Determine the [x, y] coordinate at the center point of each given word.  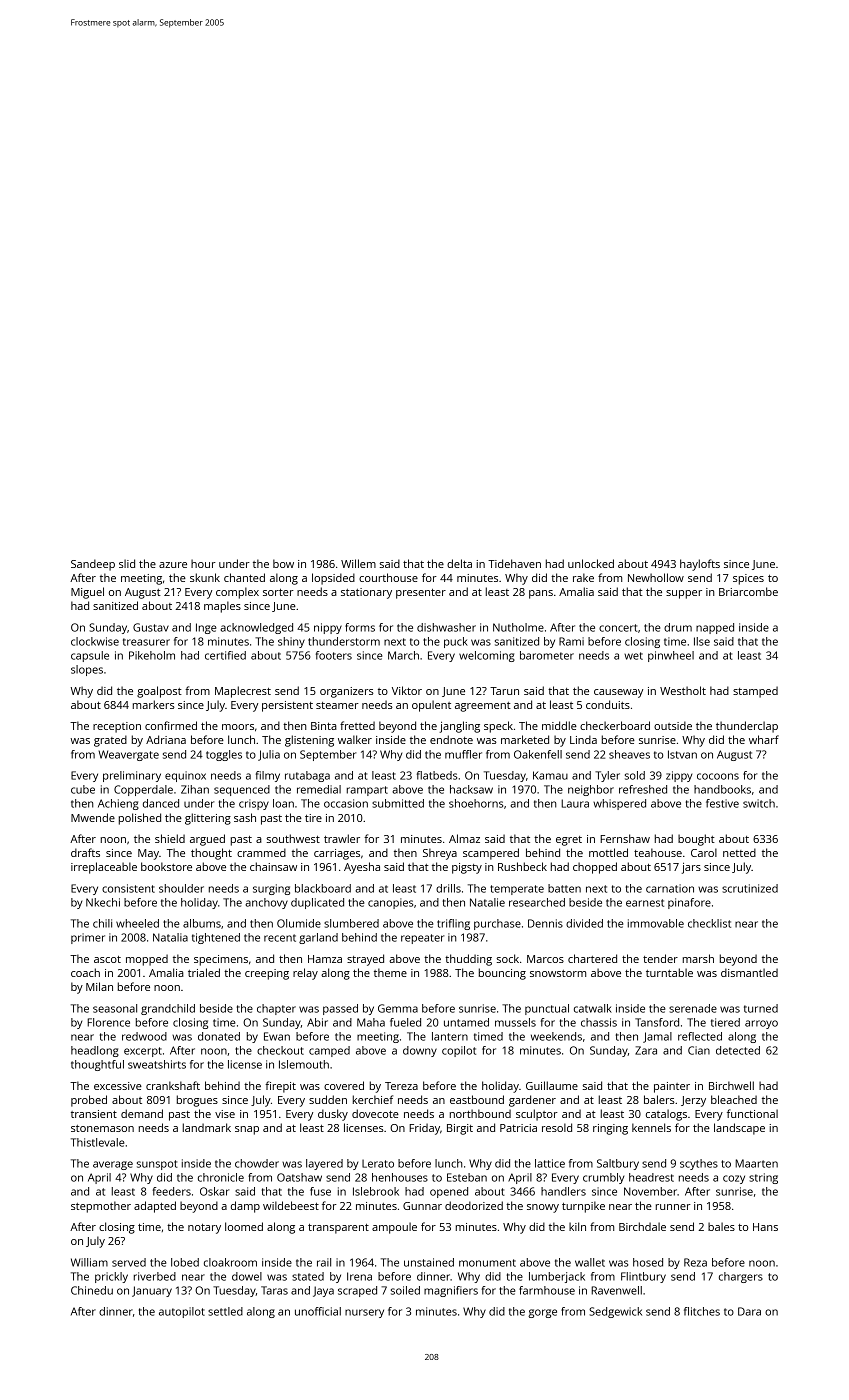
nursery [364, 1313]
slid [127, 563]
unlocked [591, 563]
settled [225, 1311]
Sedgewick [615, 1312]
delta [459, 563]
